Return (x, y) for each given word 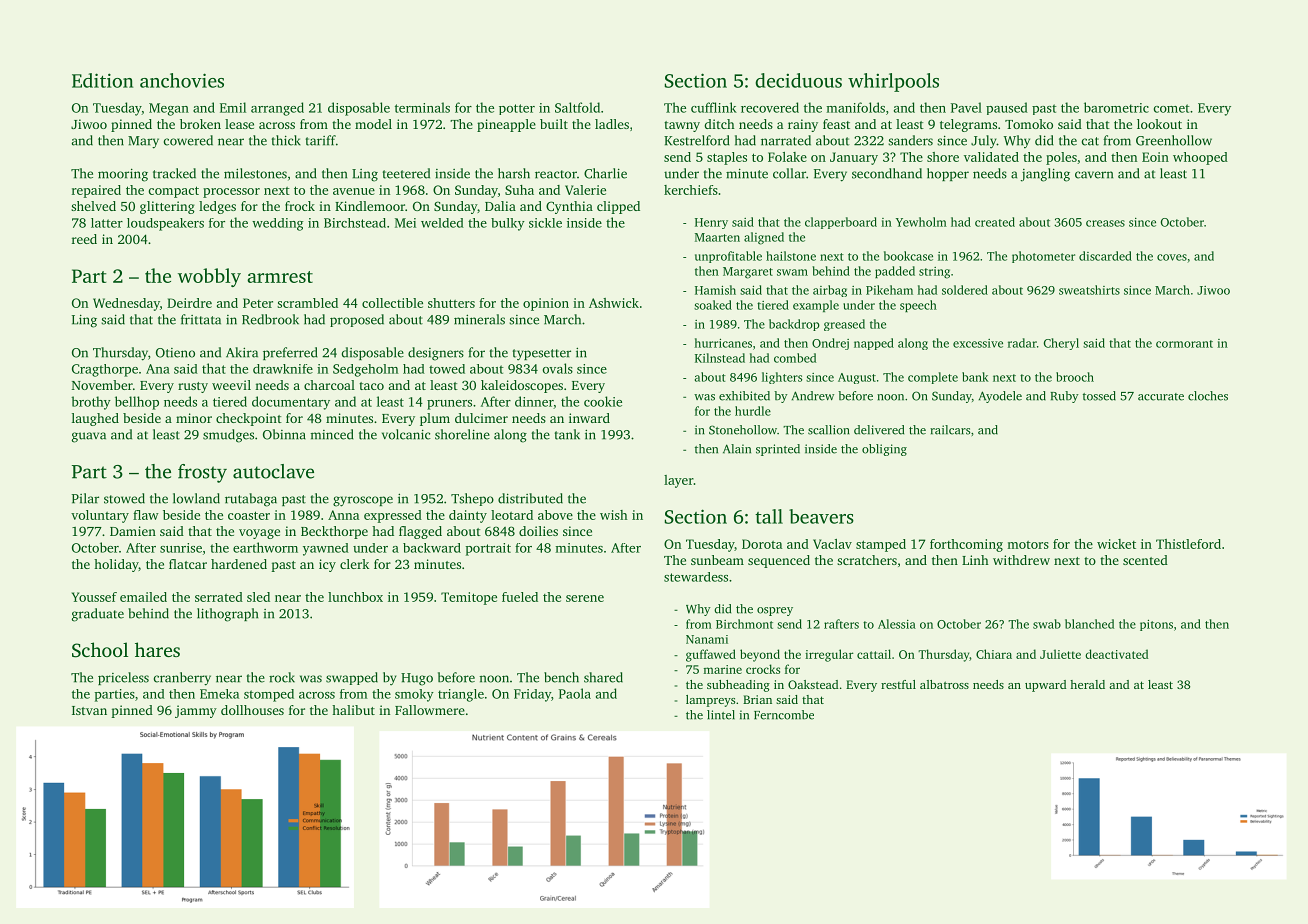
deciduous (798, 80)
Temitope (469, 598)
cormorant (1184, 344)
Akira (242, 352)
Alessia (897, 624)
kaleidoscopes (522, 386)
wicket (1116, 544)
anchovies (182, 80)
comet (1171, 108)
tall (769, 516)
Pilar (85, 498)
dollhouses (252, 710)
